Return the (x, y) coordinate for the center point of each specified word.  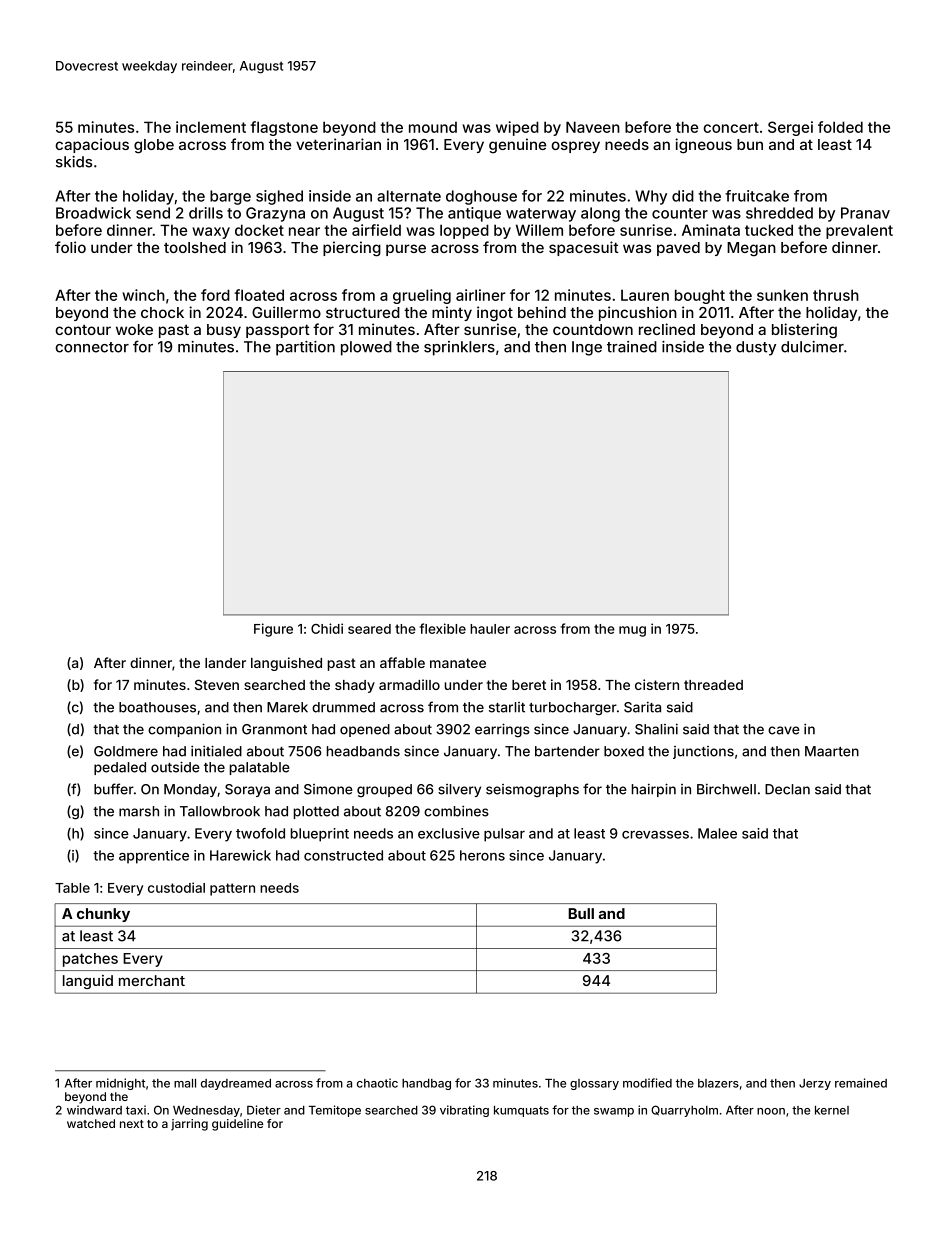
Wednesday (206, 1111)
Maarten (832, 751)
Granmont (274, 729)
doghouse (481, 197)
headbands (363, 751)
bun (750, 144)
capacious (92, 145)
